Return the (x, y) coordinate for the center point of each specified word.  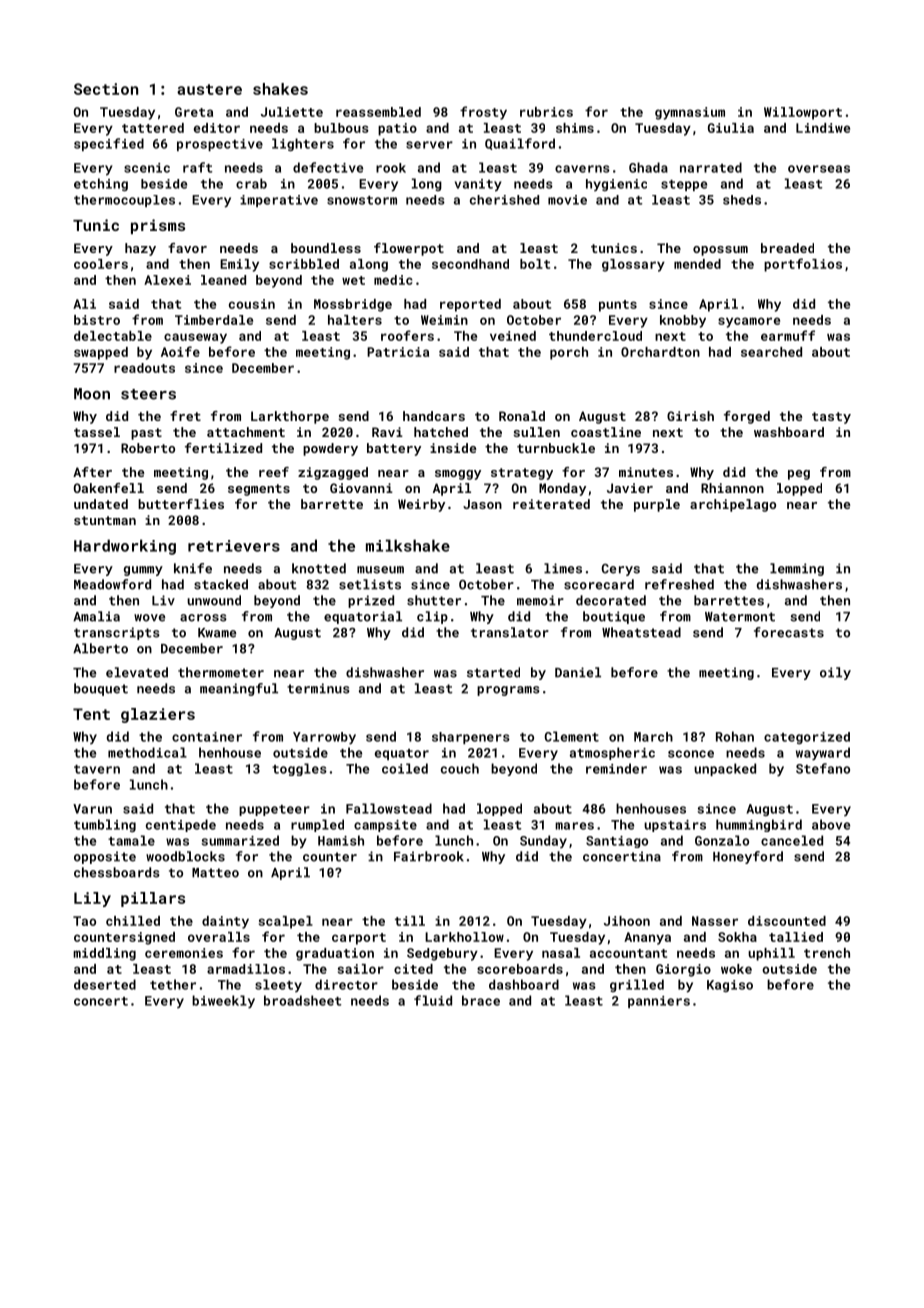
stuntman (105, 520)
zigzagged (333, 473)
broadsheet (302, 1000)
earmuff (788, 335)
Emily (239, 265)
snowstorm (362, 200)
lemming (797, 569)
